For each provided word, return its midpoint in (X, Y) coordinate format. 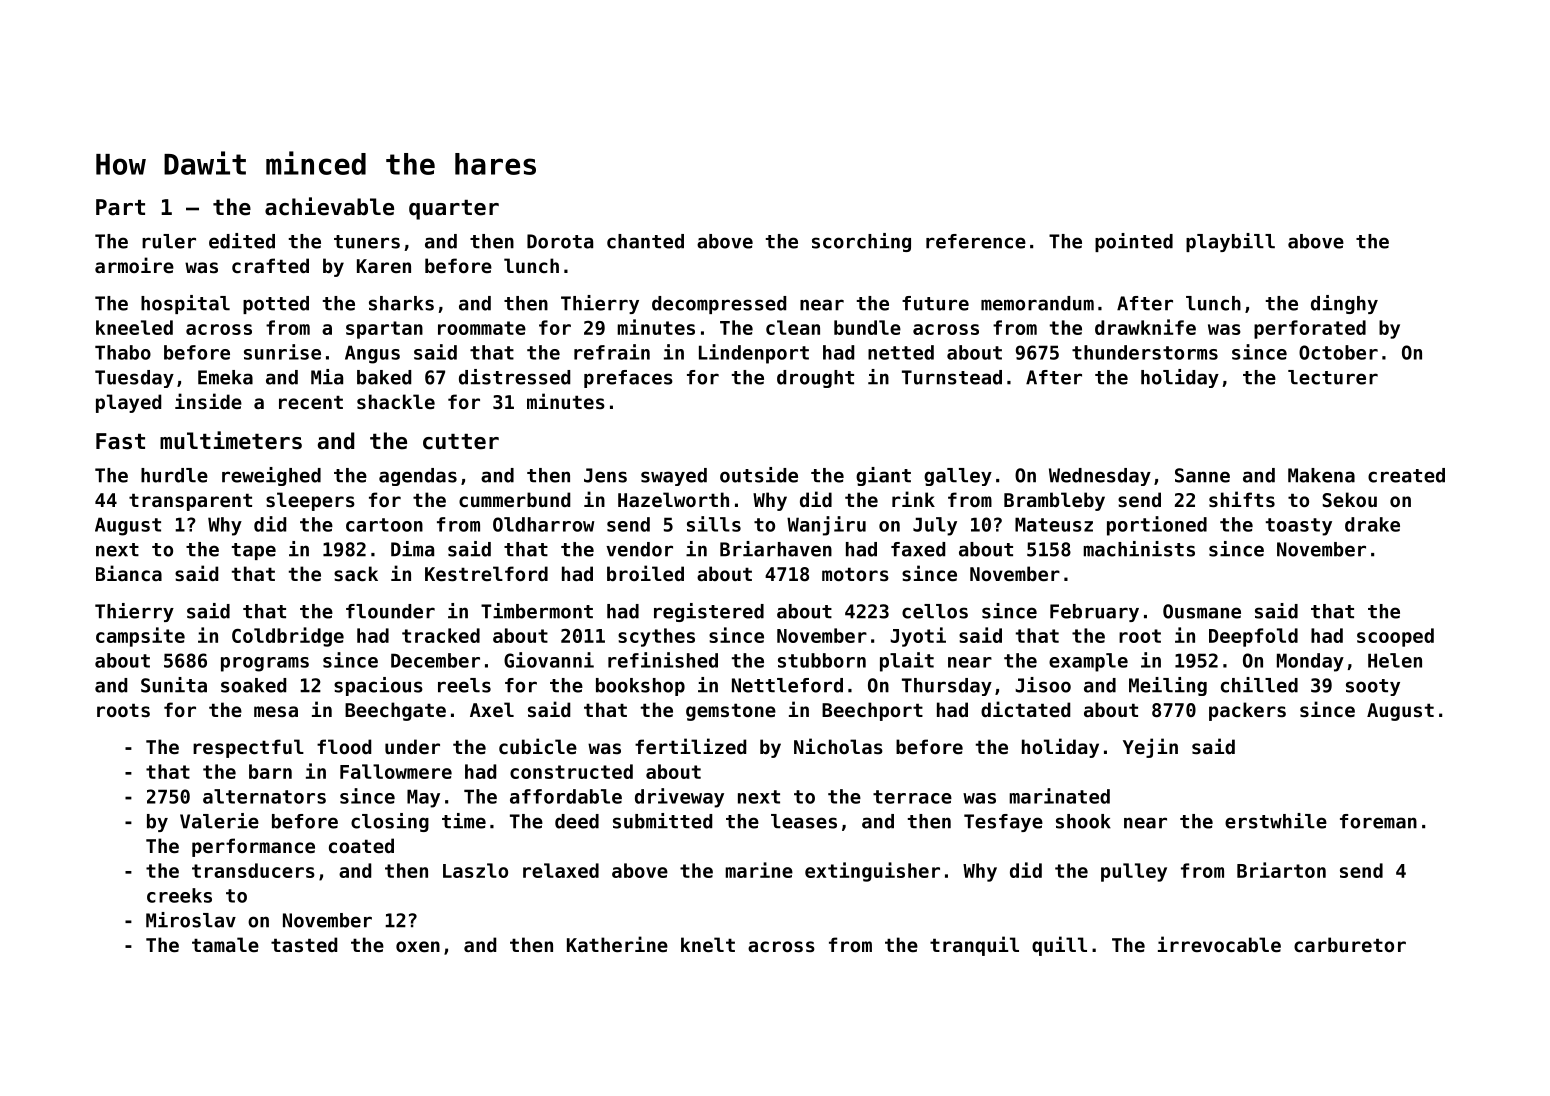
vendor (639, 549)
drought (815, 379)
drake (1372, 524)
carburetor (1350, 944)
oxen (418, 946)
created (1406, 475)
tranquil (974, 946)
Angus (372, 354)
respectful (248, 748)
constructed (571, 771)
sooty (1373, 687)
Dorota (560, 241)
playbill (1230, 242)
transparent (190, 502)
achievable (329, 206)
